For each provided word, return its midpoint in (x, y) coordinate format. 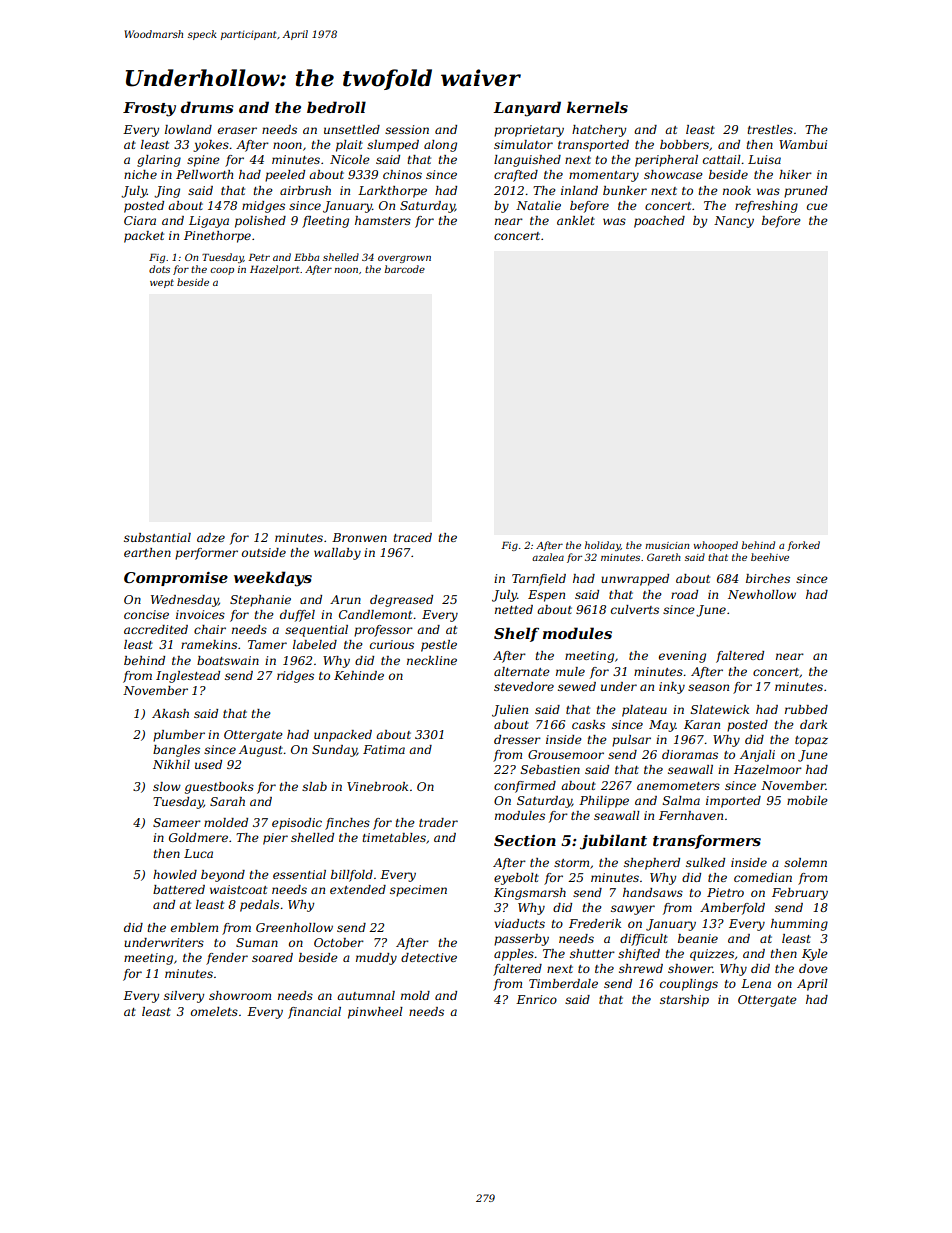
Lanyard (527, 109)
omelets (214, 1011)
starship (684, 1001)
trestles (770, 129)
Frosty (149, 109)
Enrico (536, 999)
